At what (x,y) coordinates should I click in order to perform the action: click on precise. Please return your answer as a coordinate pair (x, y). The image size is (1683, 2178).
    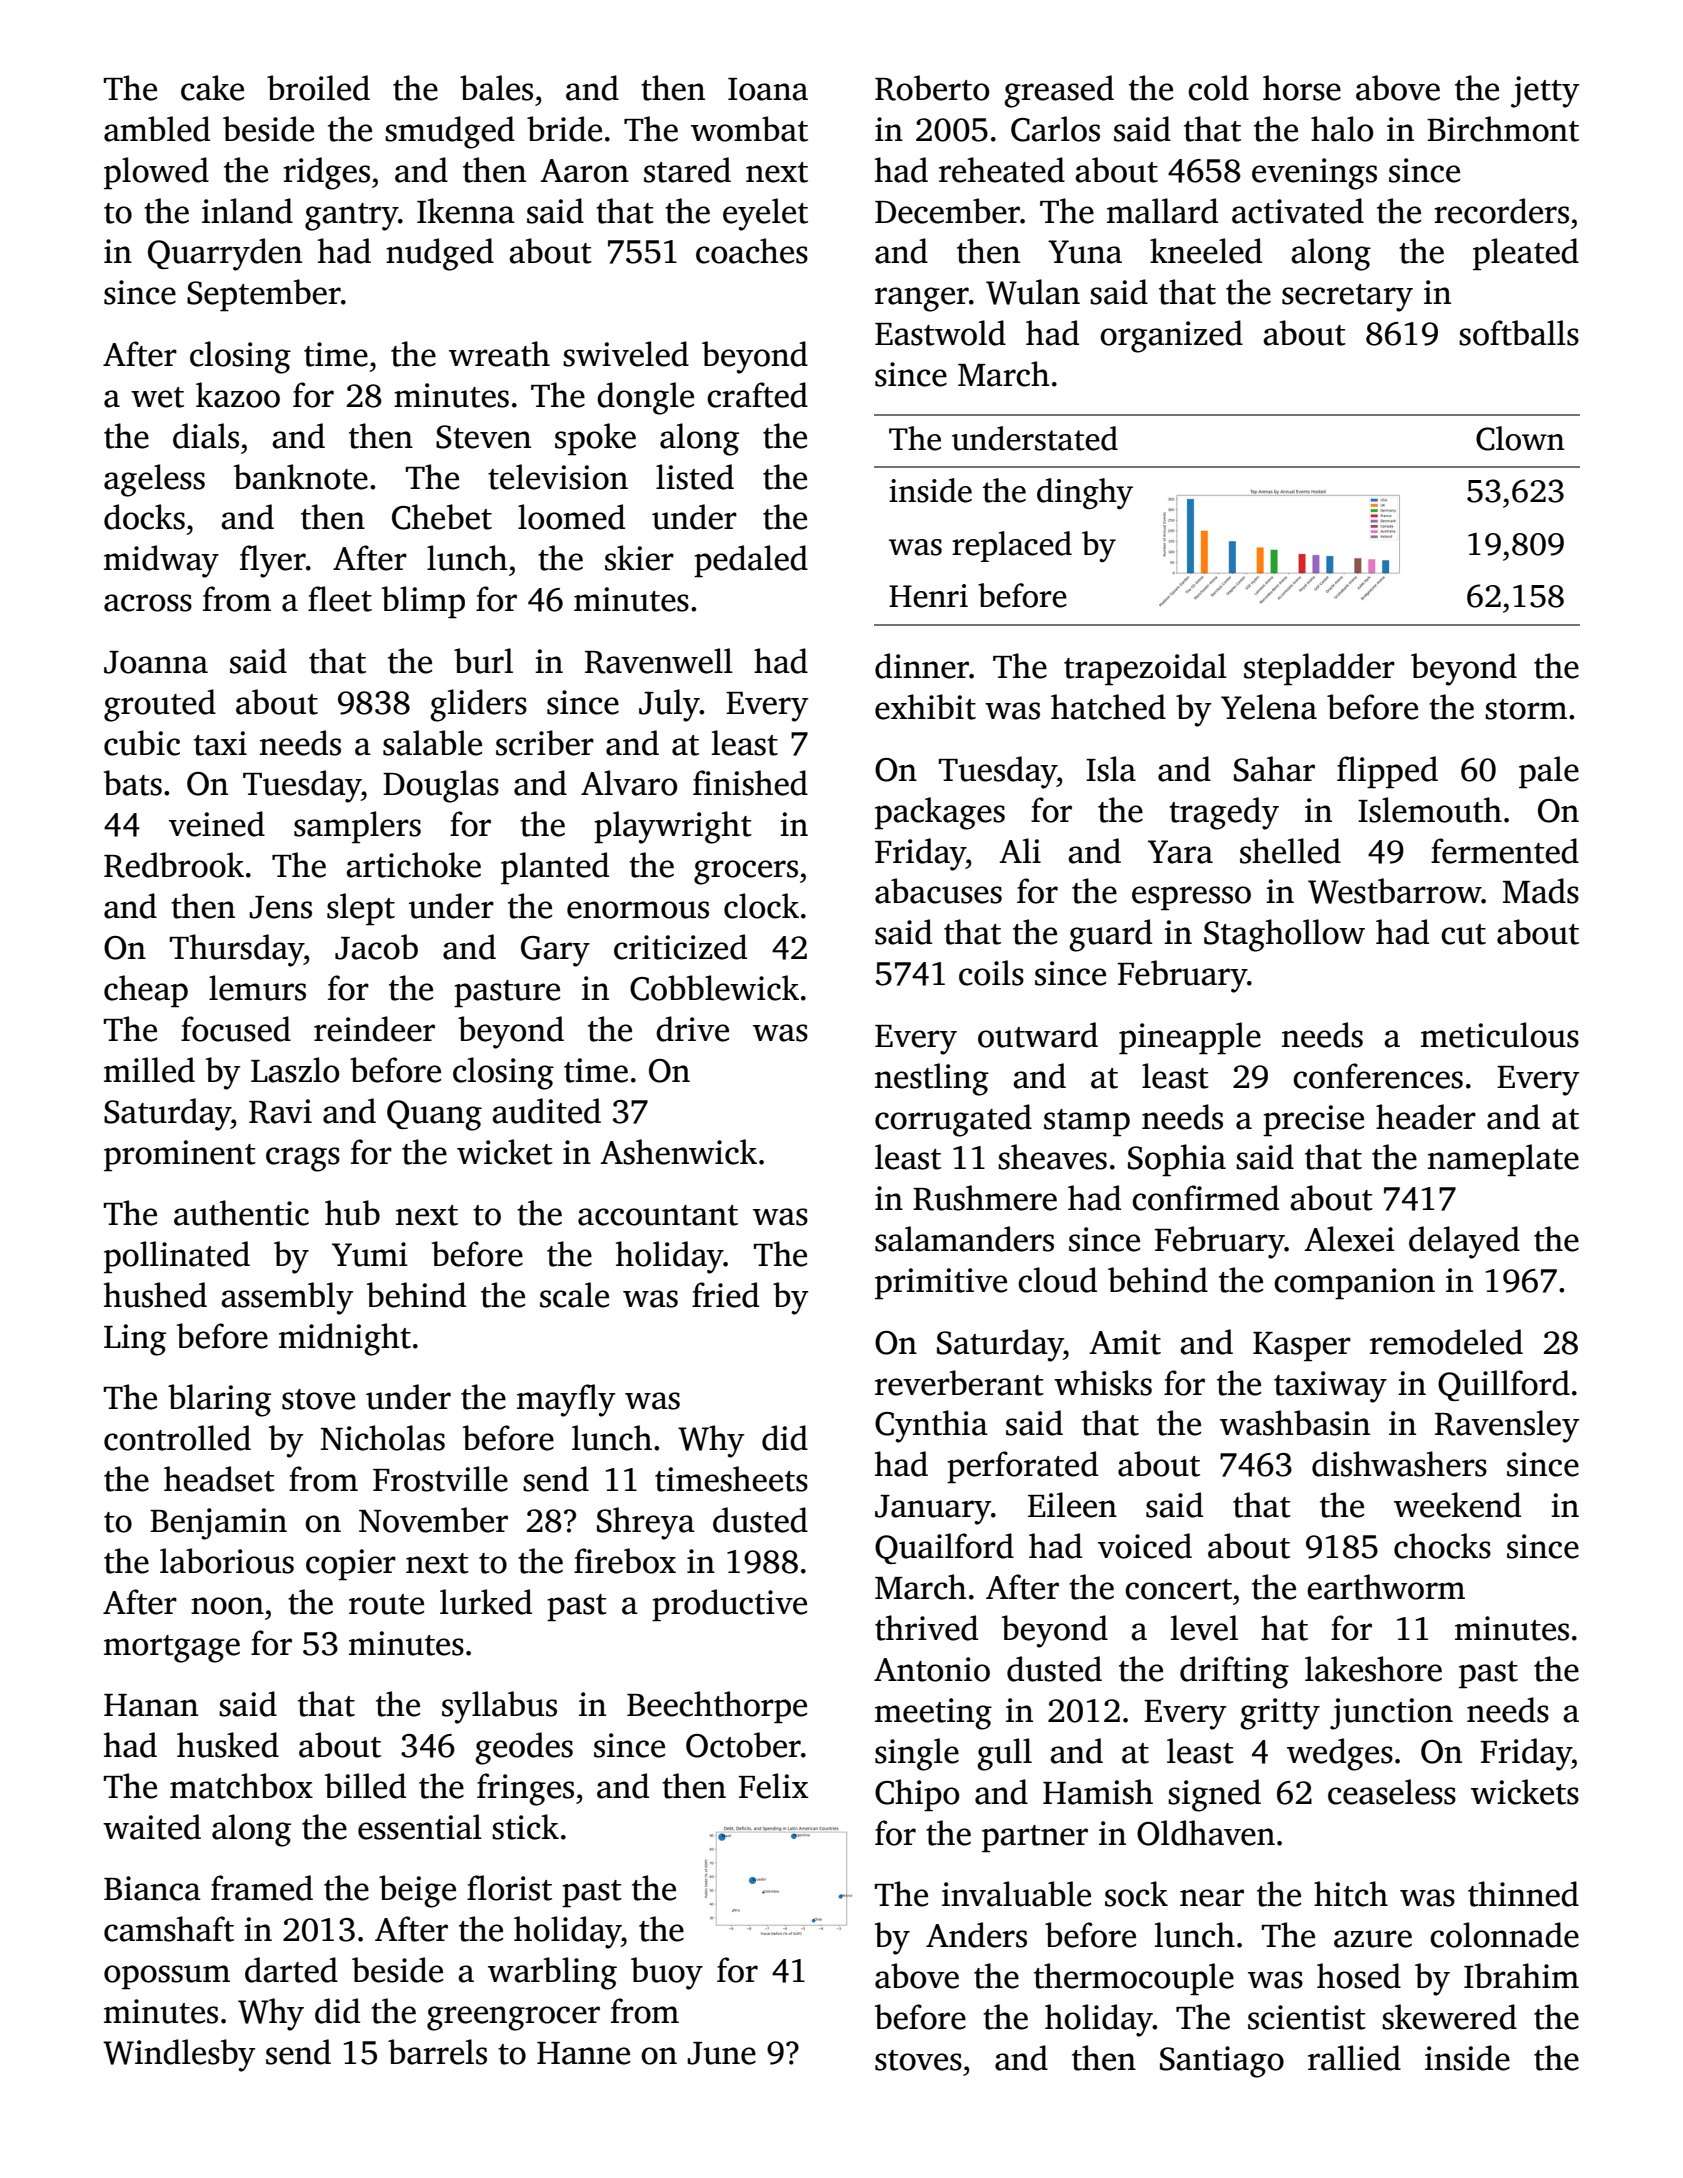
    Looking at the image, I should click on (1313, 1121).
